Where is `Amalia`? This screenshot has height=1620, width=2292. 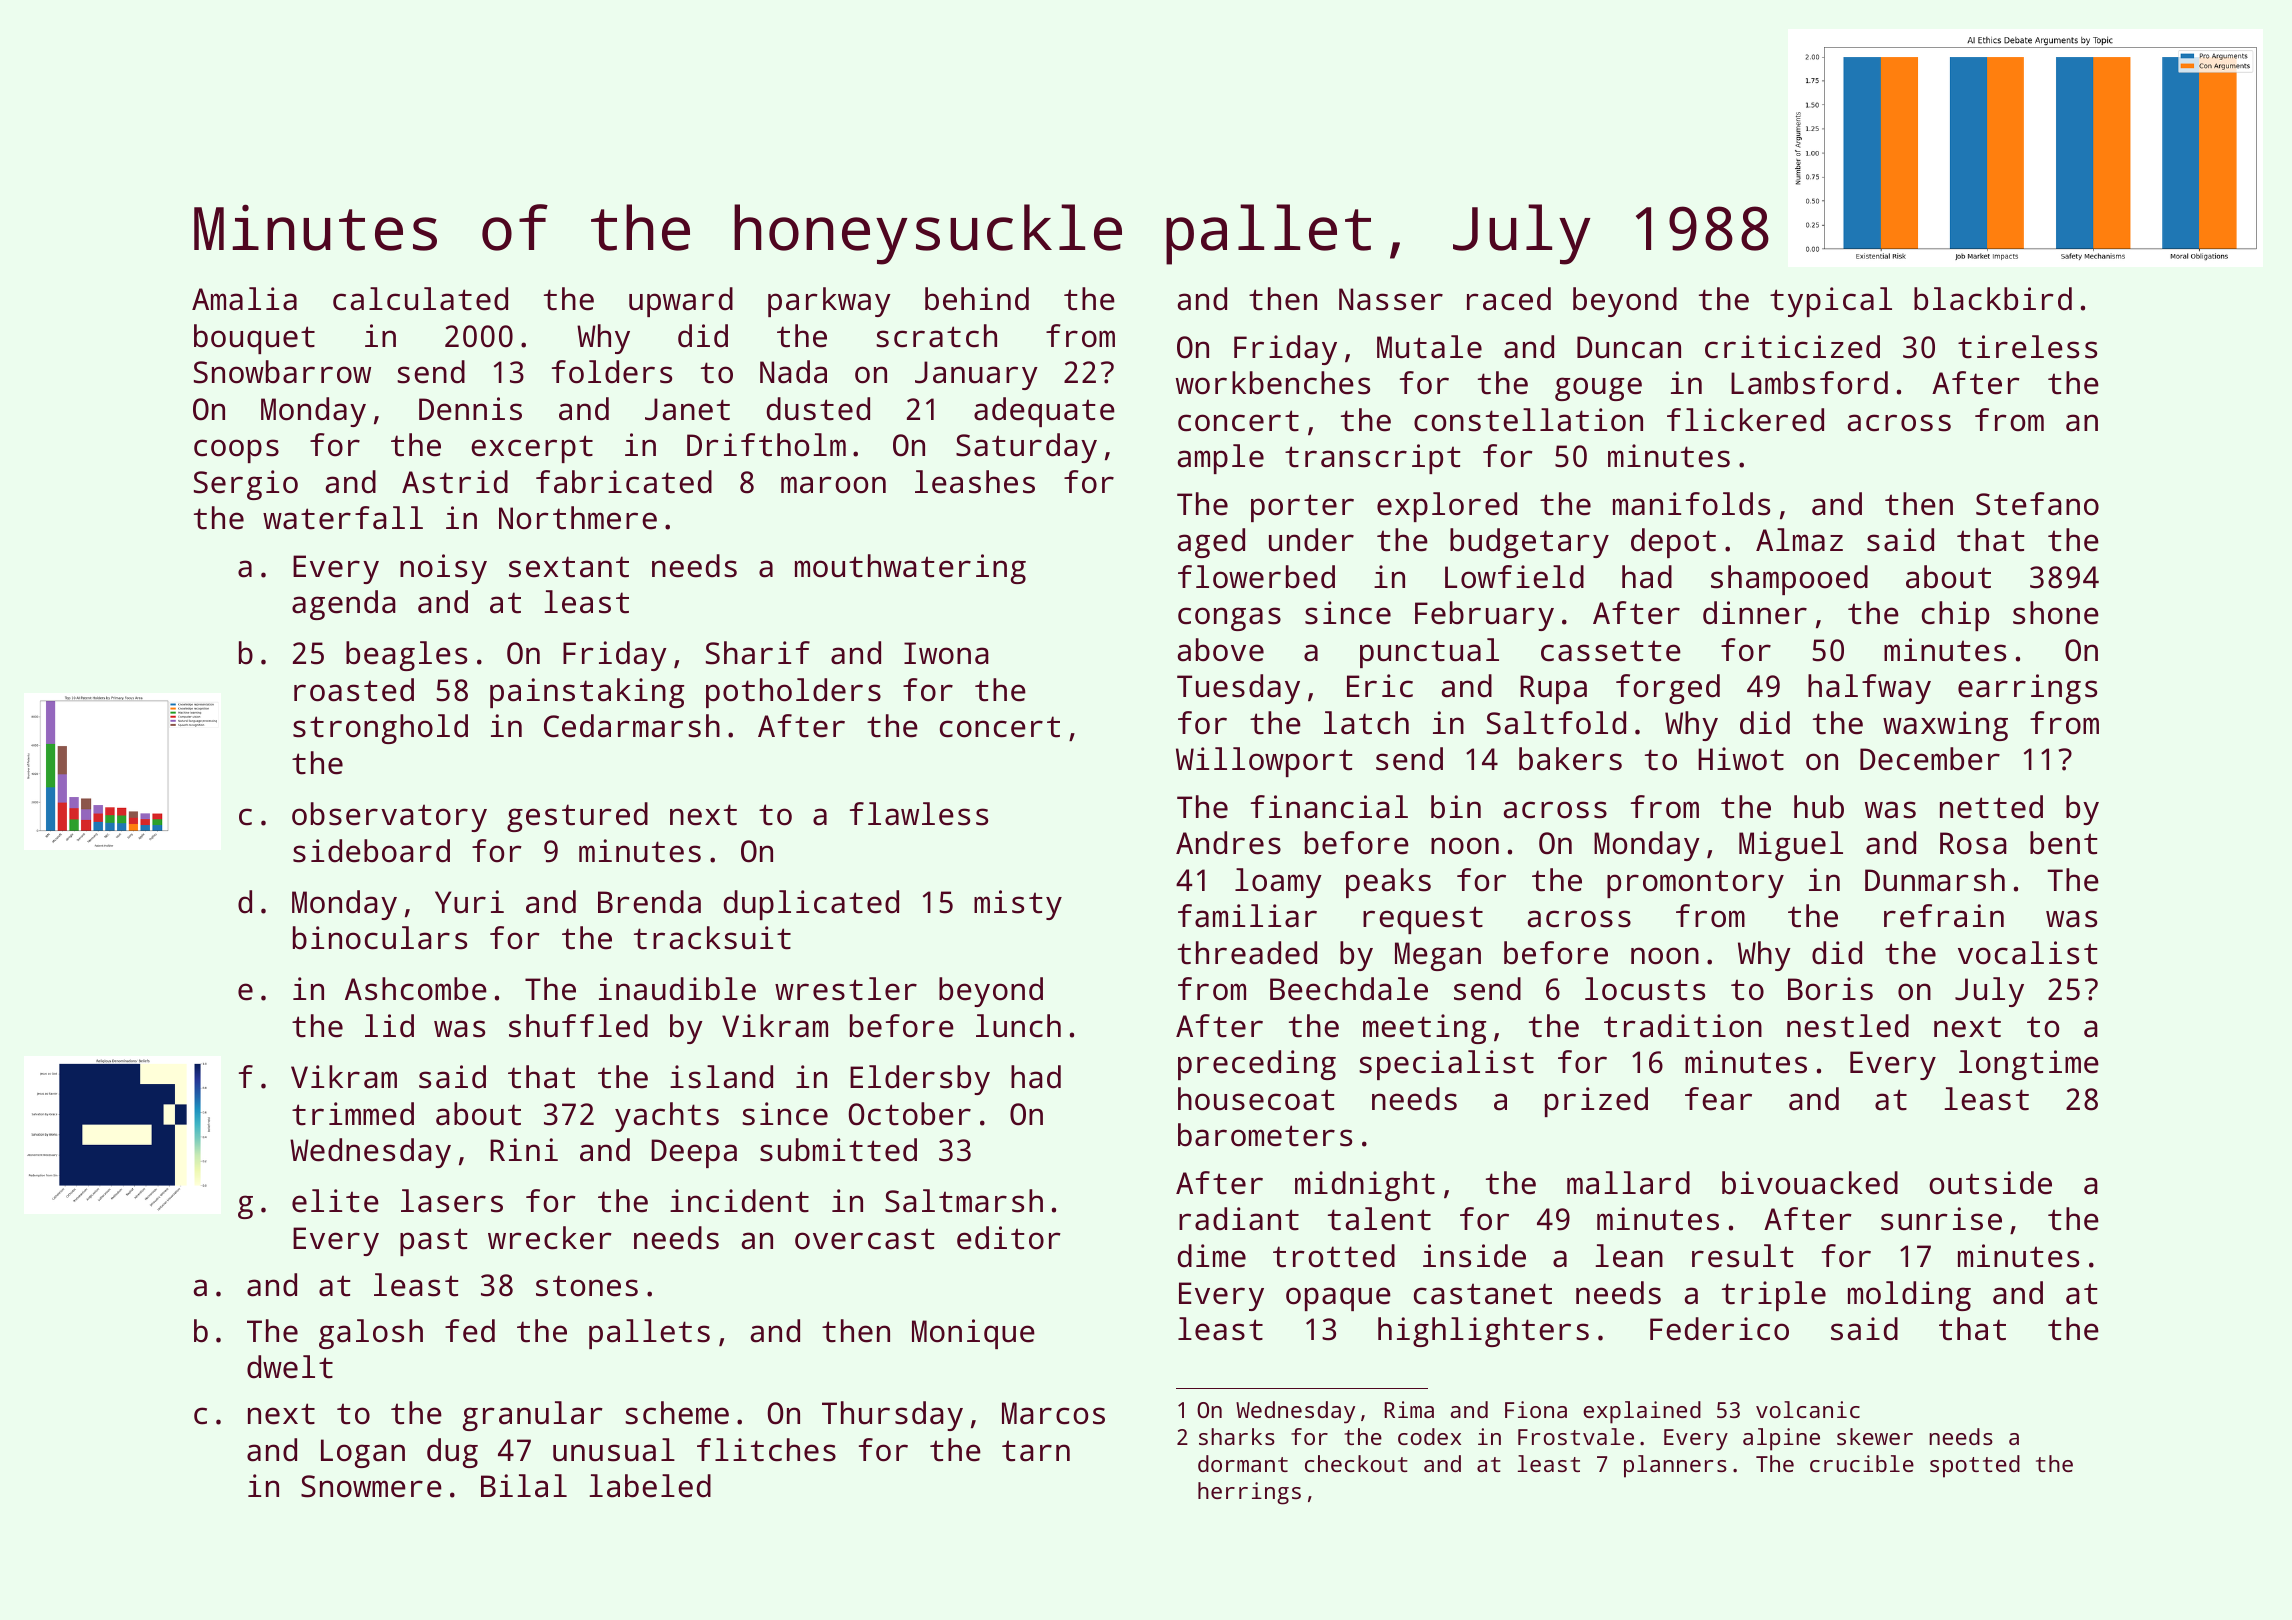
Amalia is located at coordinates (244, 299).
